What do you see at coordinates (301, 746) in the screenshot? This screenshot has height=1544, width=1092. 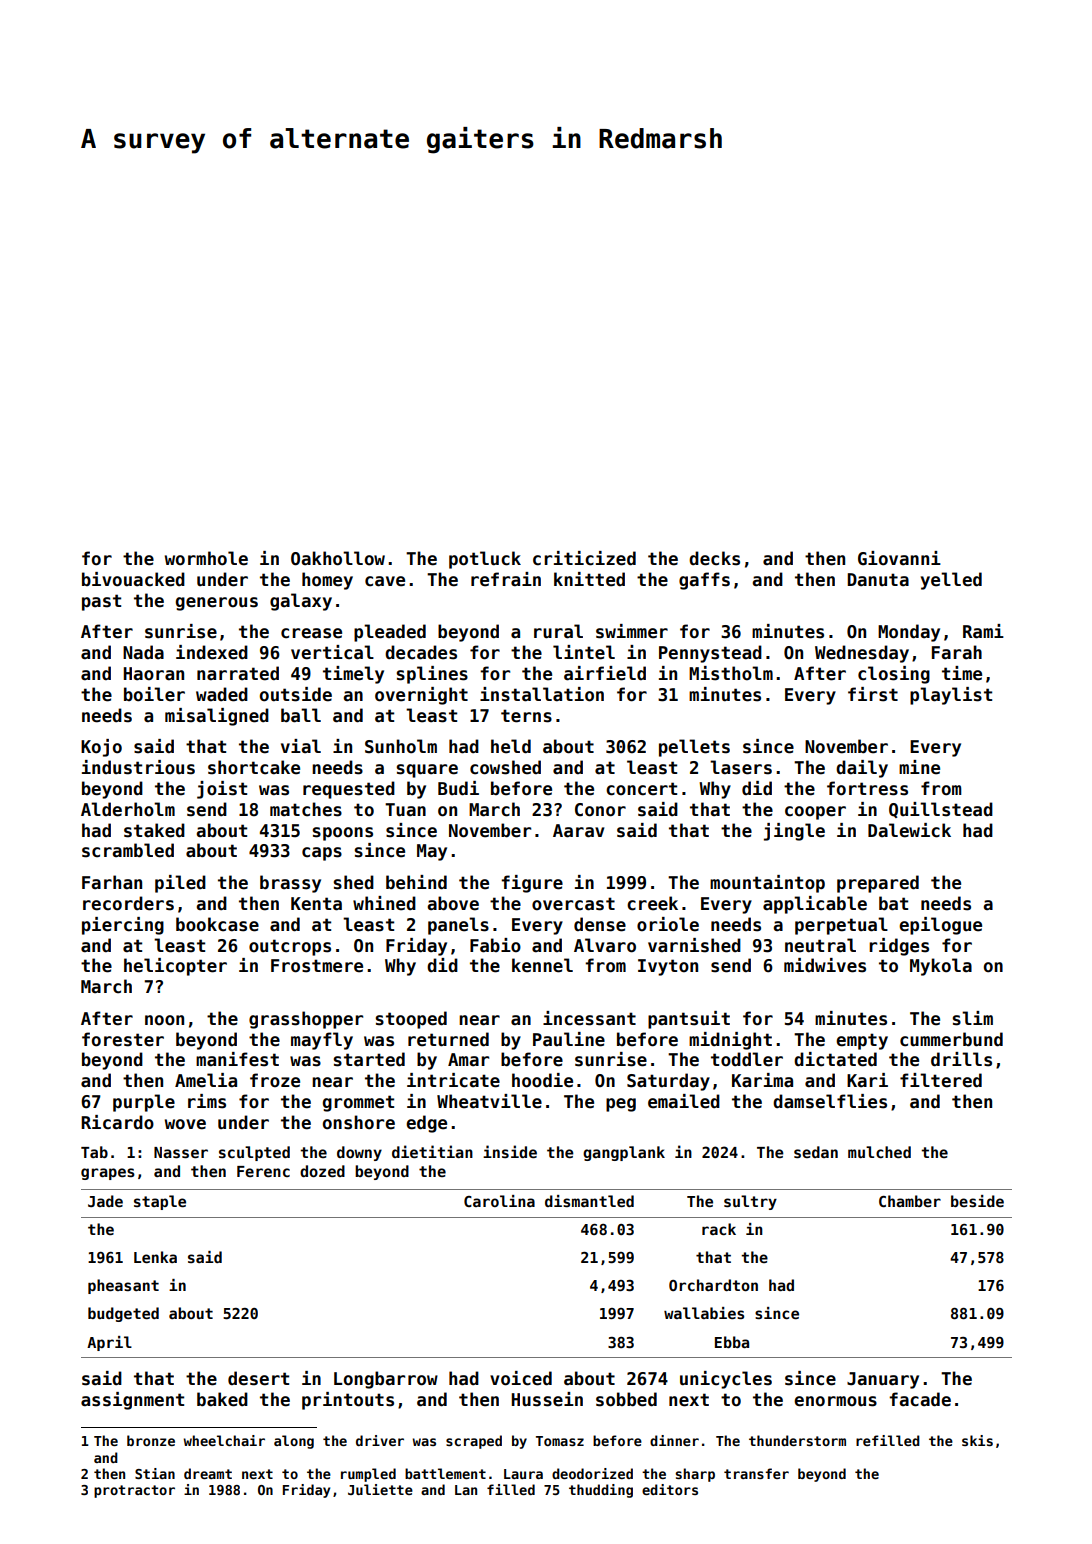 I see `vial` at bounding box center [301, 746].
